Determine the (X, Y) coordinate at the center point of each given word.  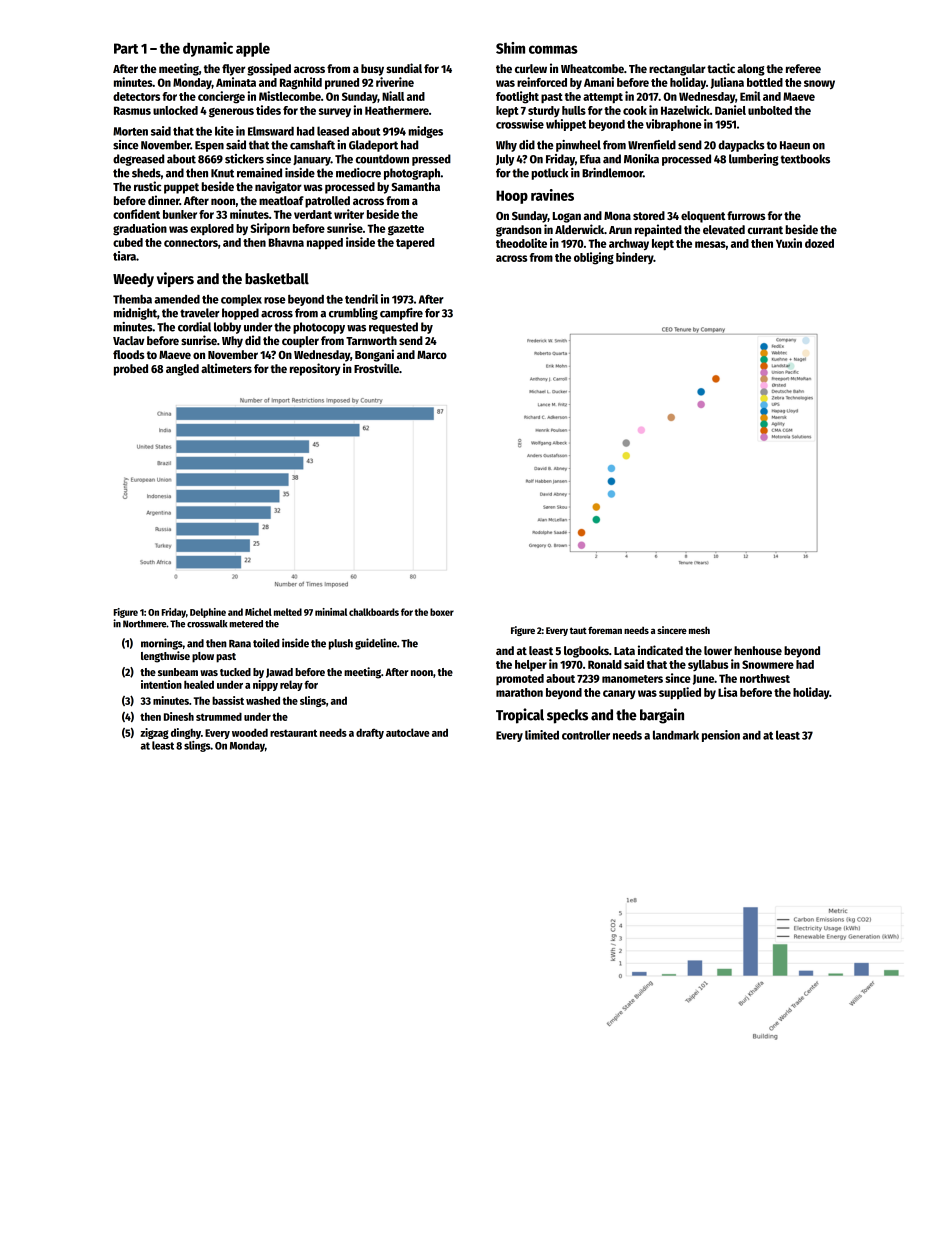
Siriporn (270, 229)
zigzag (154, 733)
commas (553, 49)
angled (182, 370)
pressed (431, 160)
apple (253, 50)
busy (372, 70)
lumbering (754, 160)
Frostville (376, 368)
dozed (819, 243)
